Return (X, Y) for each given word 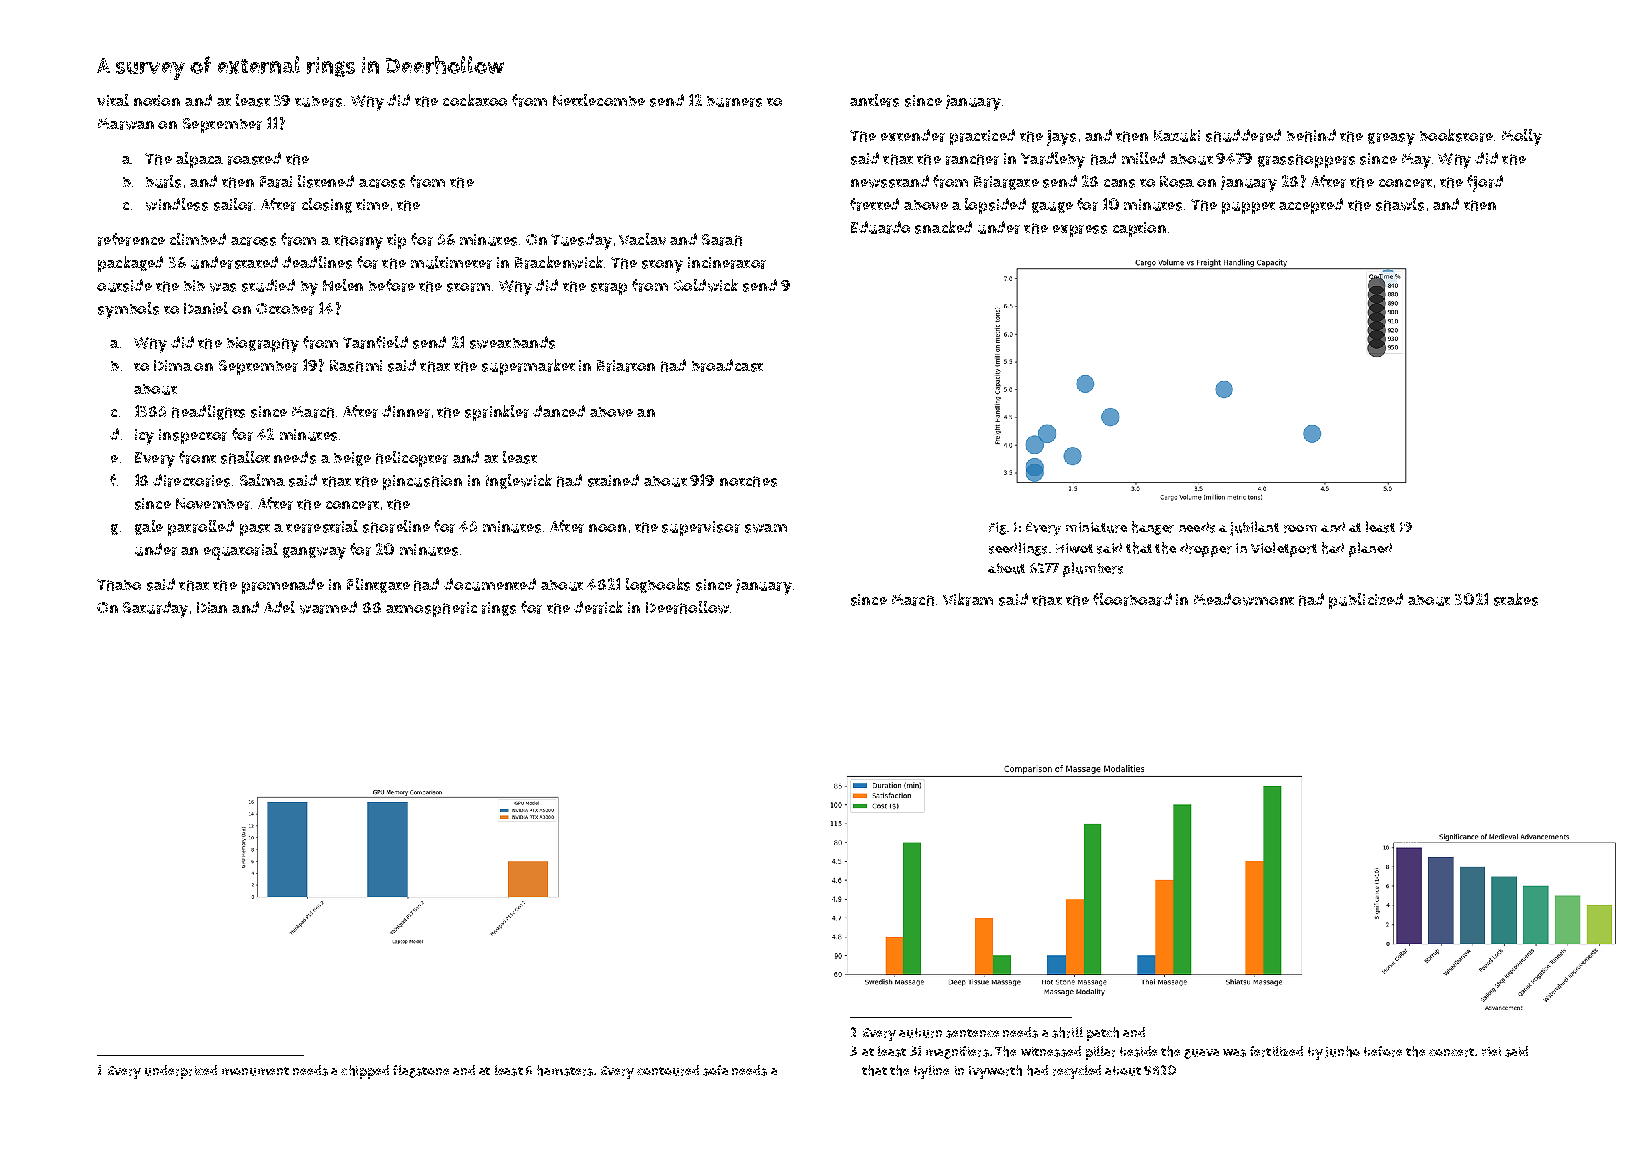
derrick (598, 607)
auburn (920, 1033)
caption (1139, 229)
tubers (318, 101)
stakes (1516, 599)
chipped (365, 1072)
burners (734, 101)
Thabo (119, 585)
